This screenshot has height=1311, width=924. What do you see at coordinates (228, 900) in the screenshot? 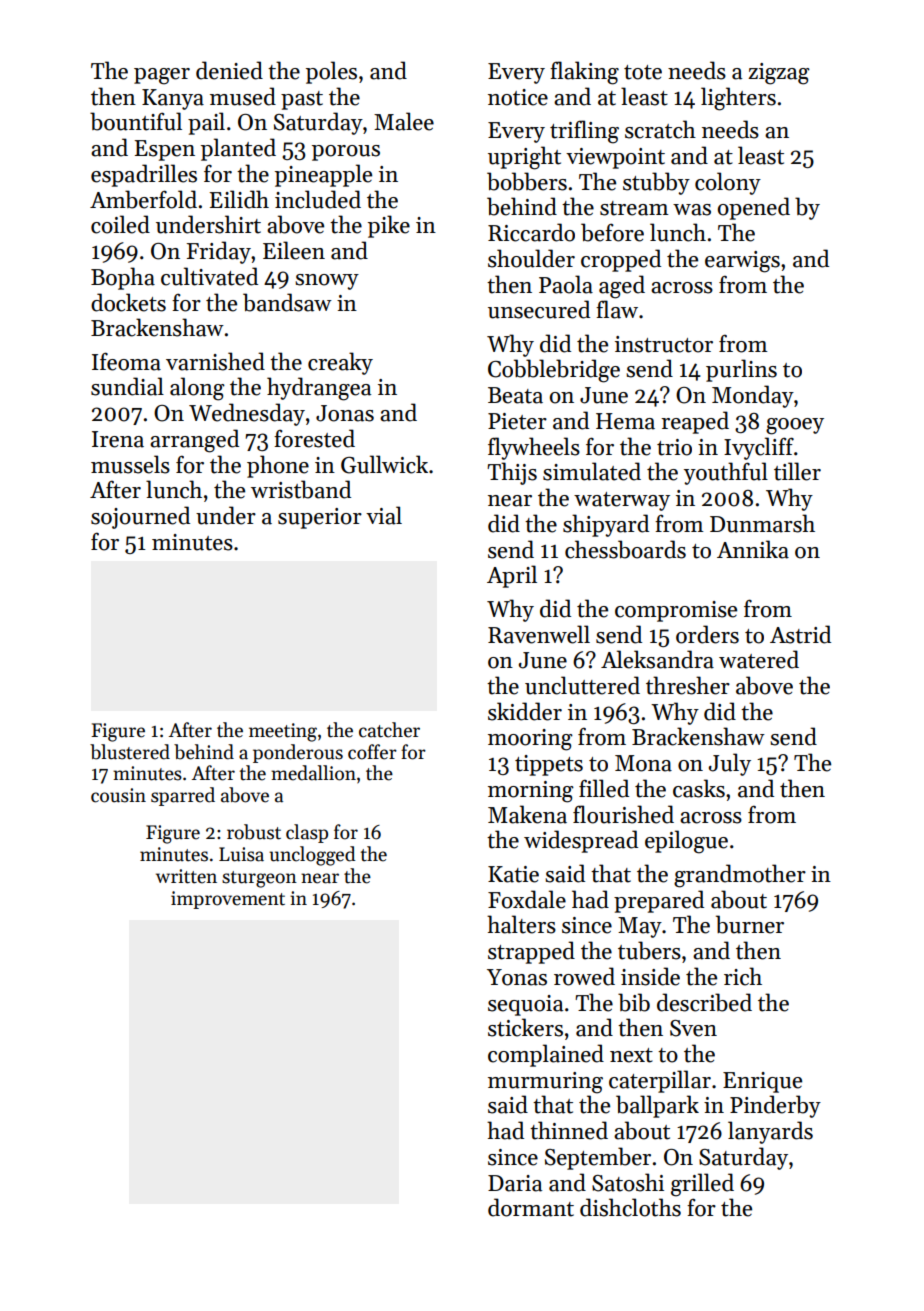
I see `improvement` at bounding box center [228, 900].
